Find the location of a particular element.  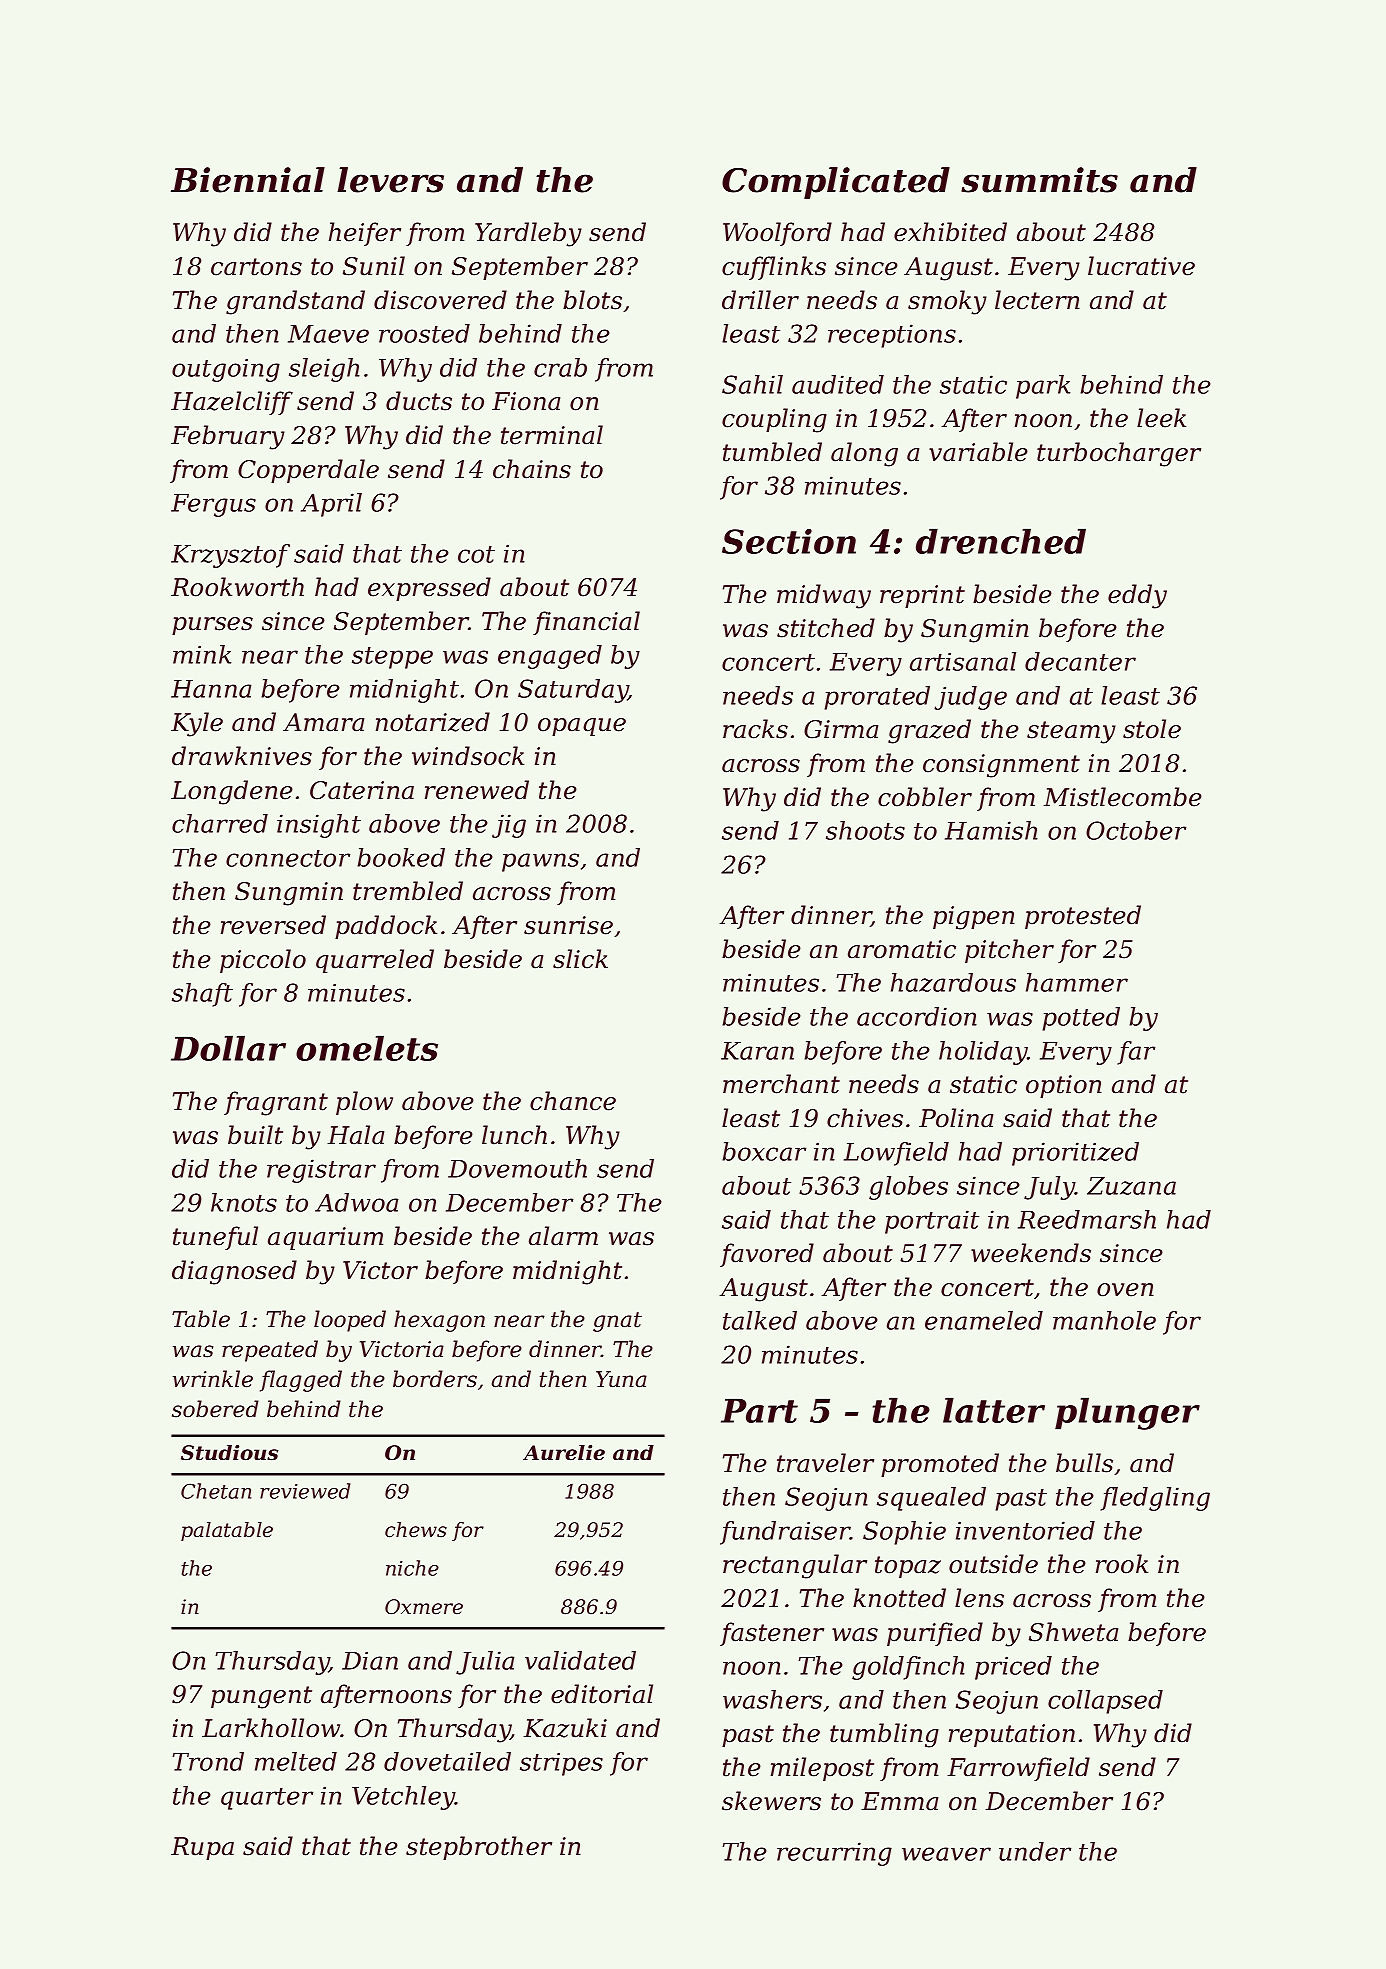

lucrative is located at coordinates (1141, 266).
